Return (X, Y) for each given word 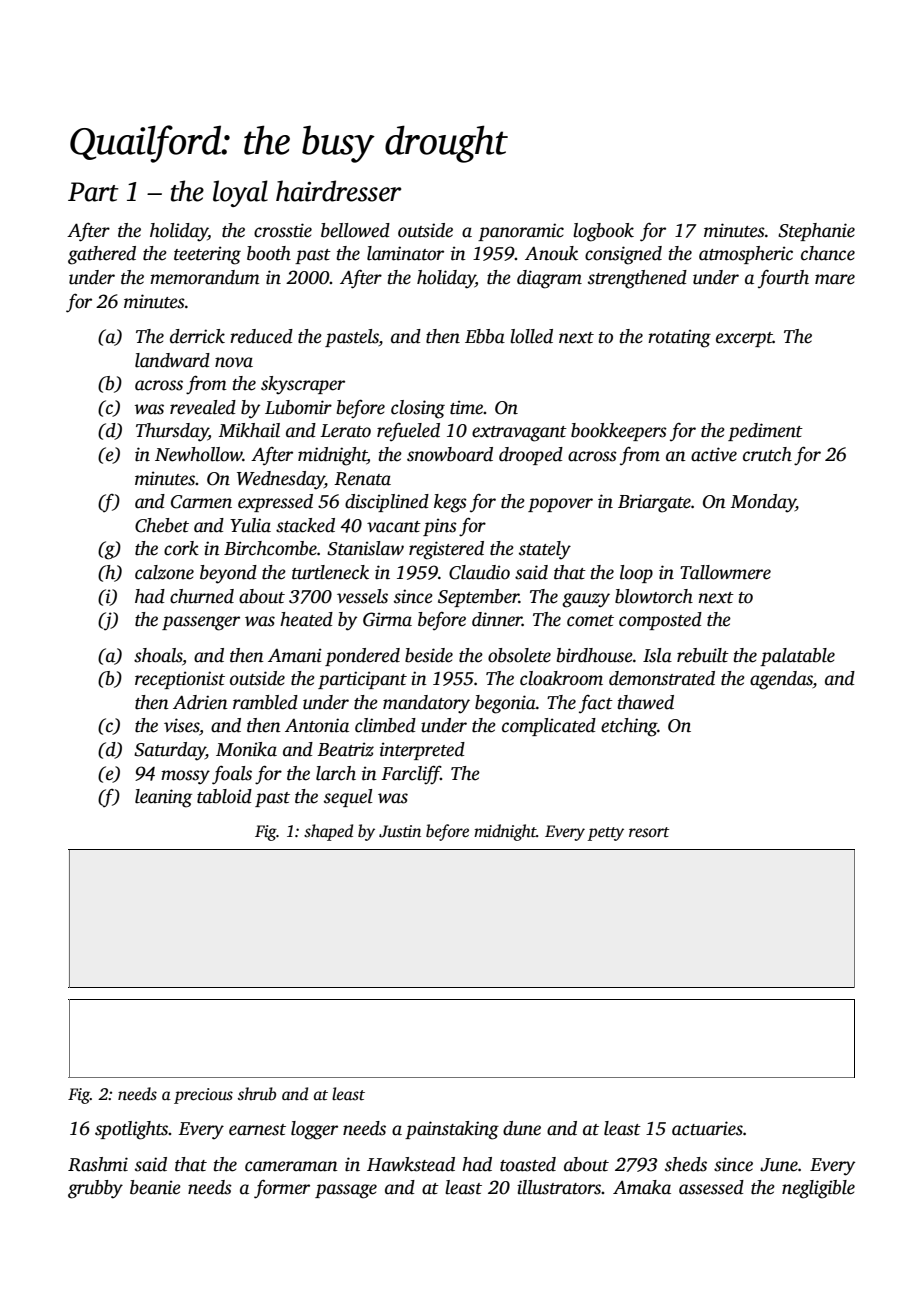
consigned (623, 255)
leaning (163, 798)
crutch (767, 454)
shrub (257, 1094)
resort (649, 832)
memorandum (205, 277)
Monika (246, 749)
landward (172, 360)
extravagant (519, 434)
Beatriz (345, 749)
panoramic (521, 232)
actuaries (707, 1128)
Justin (400, 831)
